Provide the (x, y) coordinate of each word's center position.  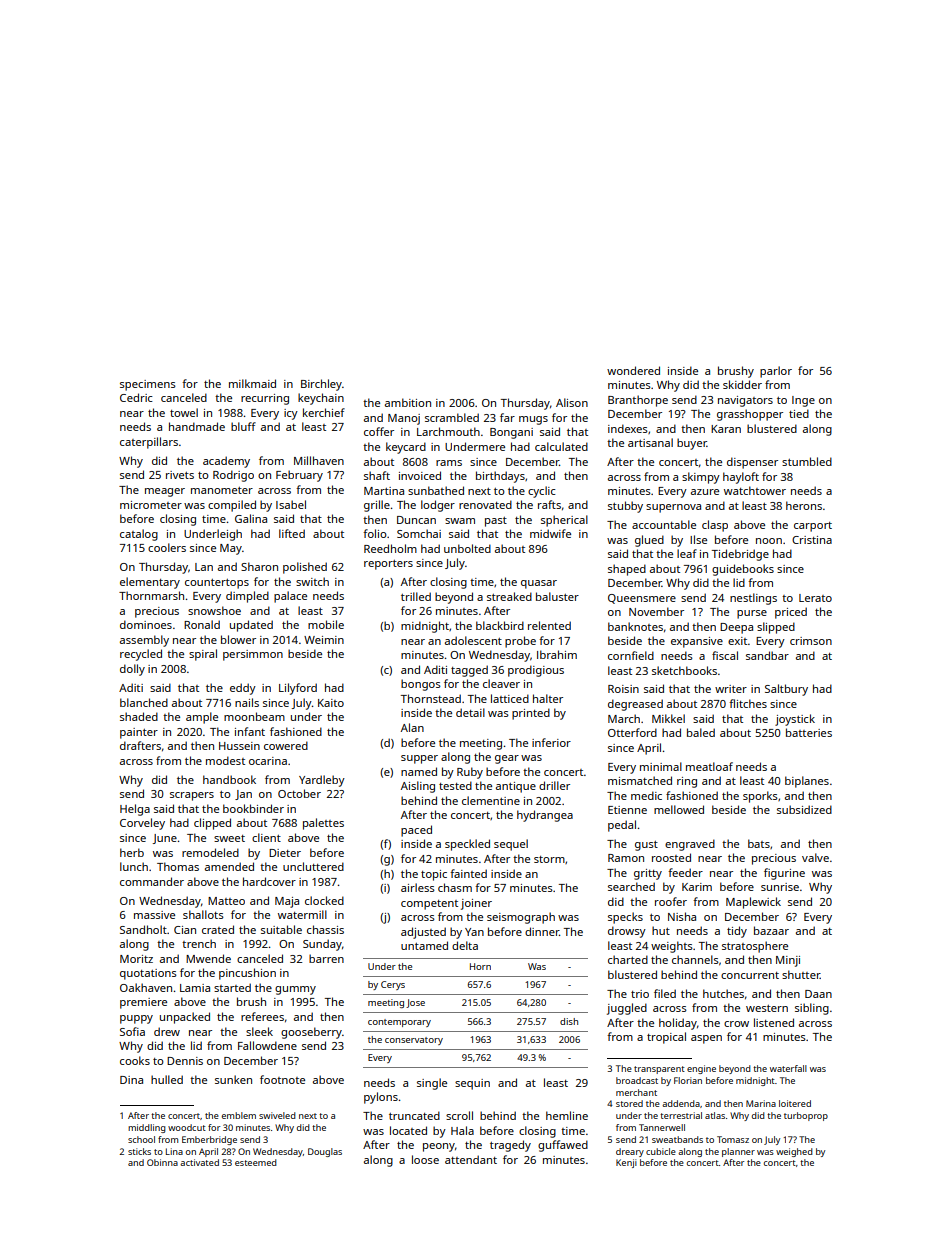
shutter (801, 974)
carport (813, 527)
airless (418, 887)
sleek (259, 1031)
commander (152, 881)
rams (449, 463)
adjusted (423, 933)
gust (646, 846)
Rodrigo (233, 476)
